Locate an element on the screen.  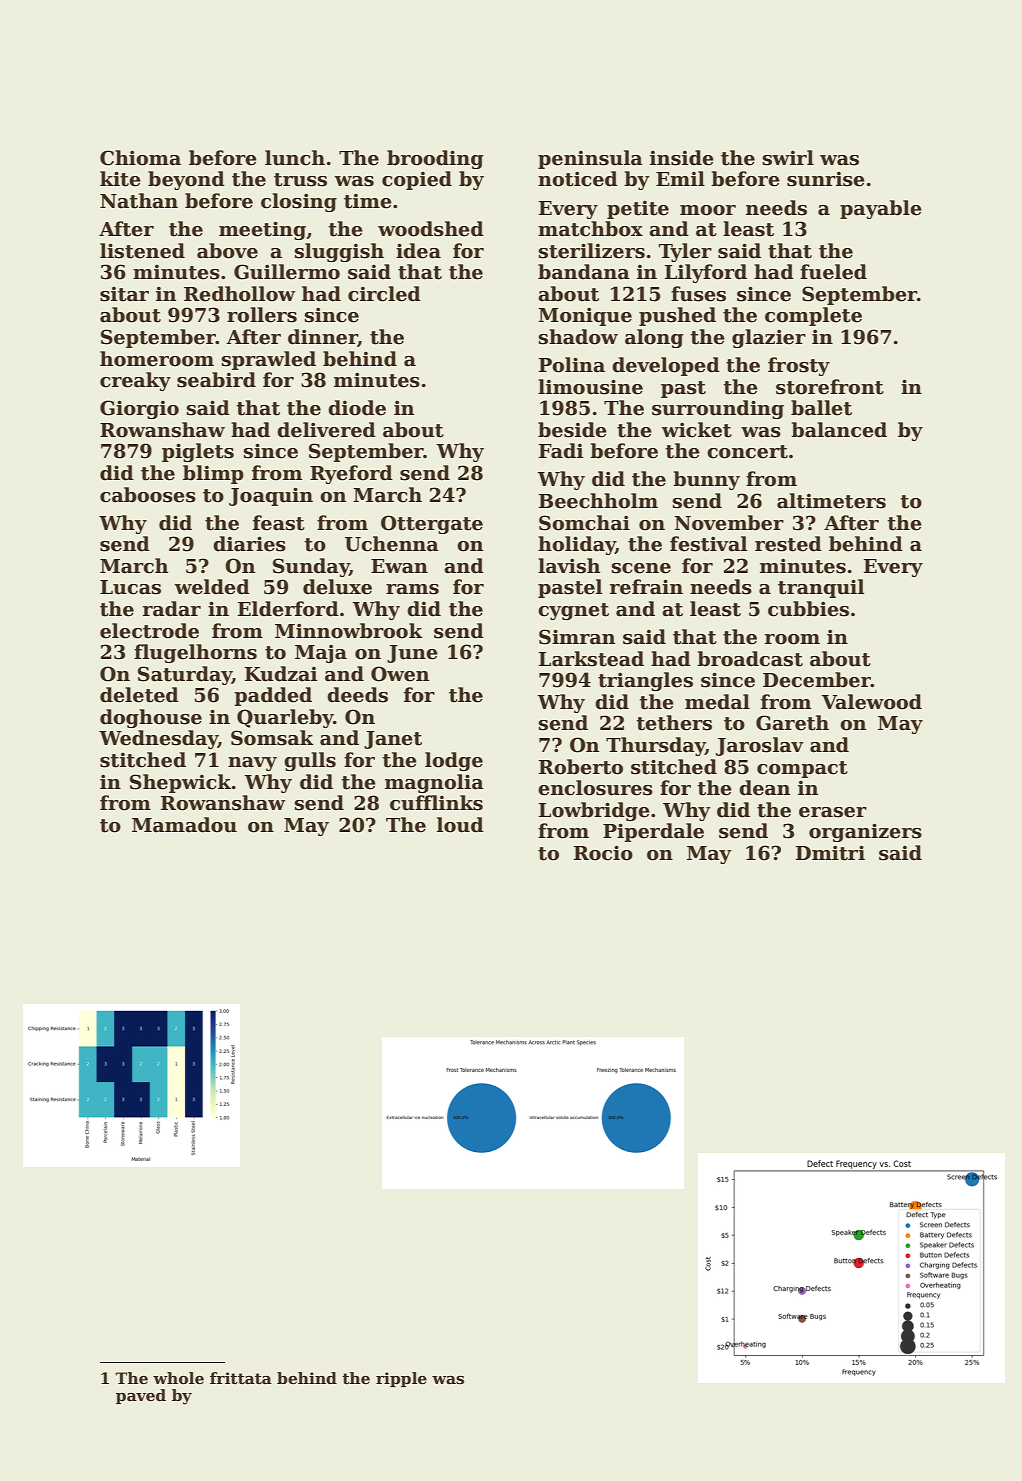
Gareth is located at coordinates (792, 723).
